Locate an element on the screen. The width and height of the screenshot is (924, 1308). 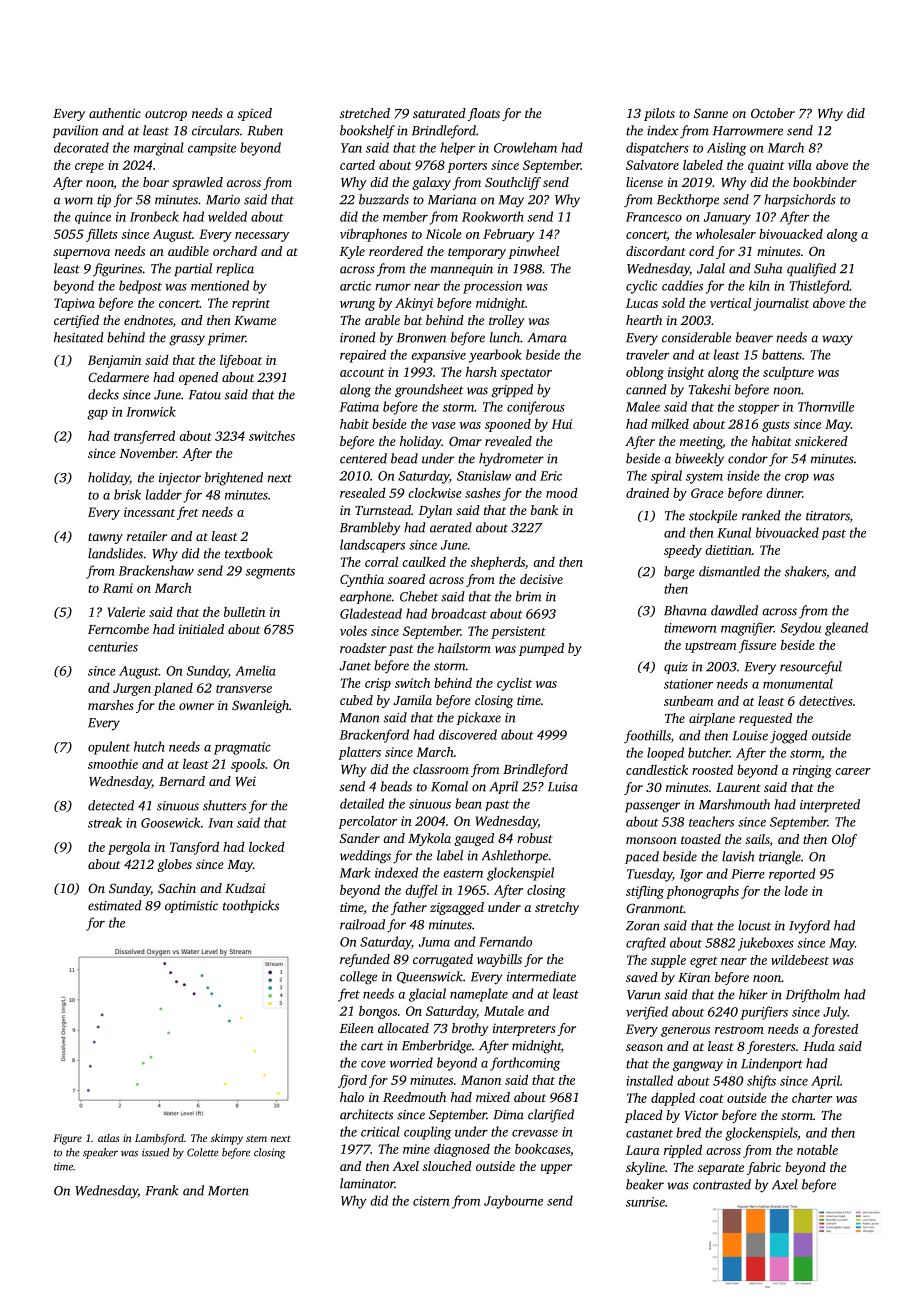
Dima is located at coordinates (509, 1115).
